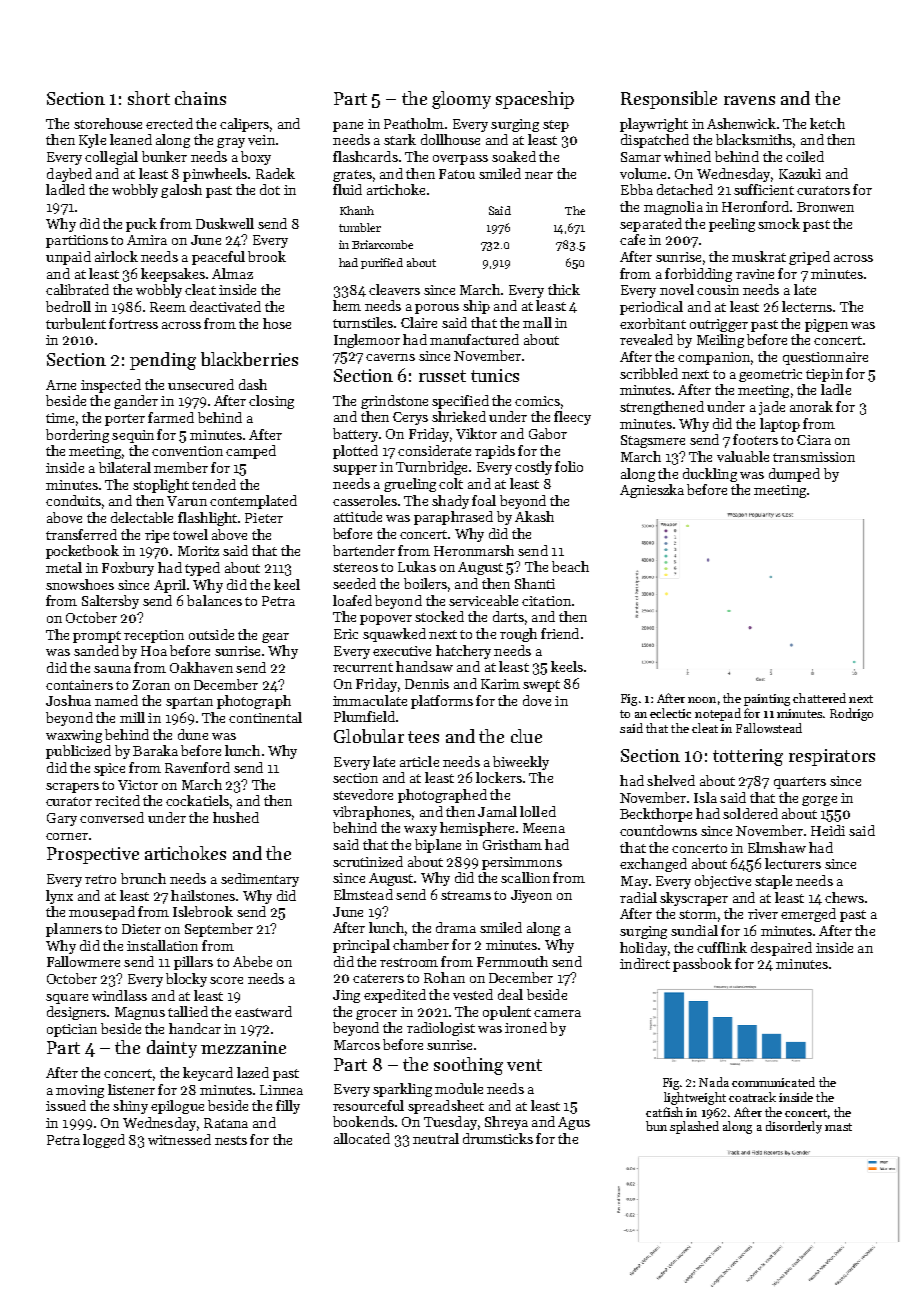  What do you see at coordinates (461, 100) in the page?
I see `gloomy` at bounding box center [461, 100].
